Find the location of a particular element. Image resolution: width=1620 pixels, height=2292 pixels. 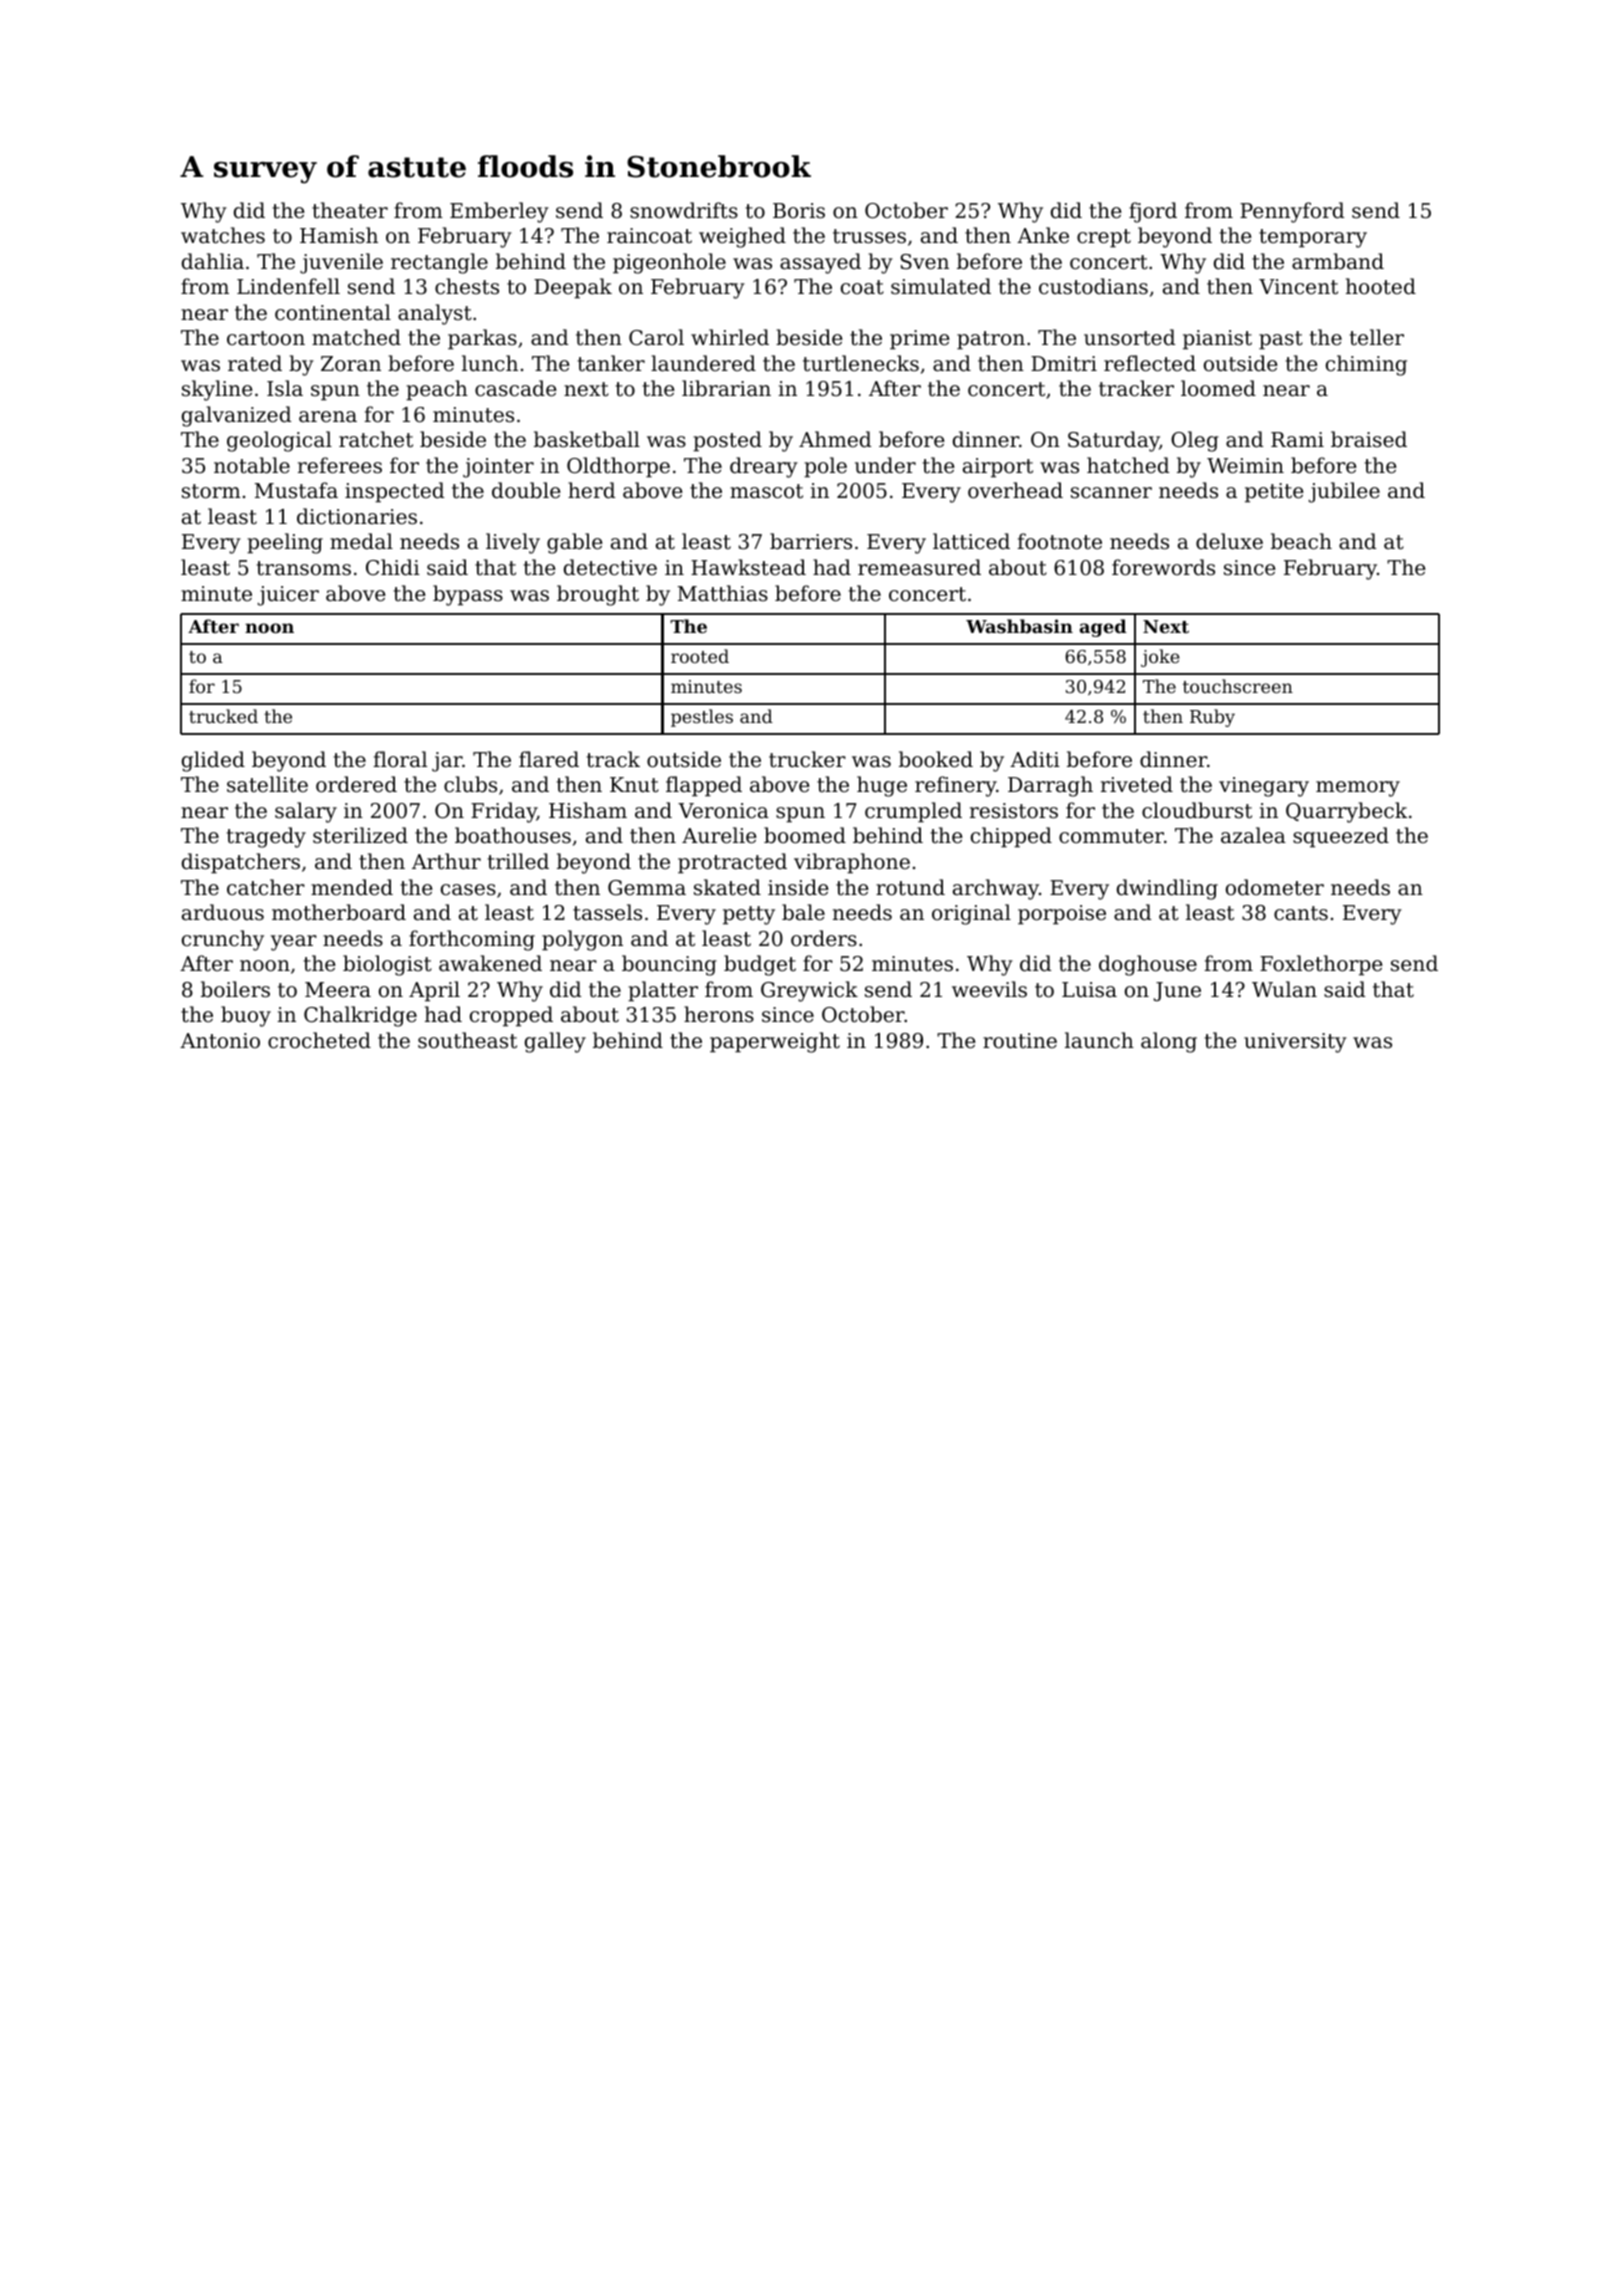

Boris is located at coordinates (799, 211).
